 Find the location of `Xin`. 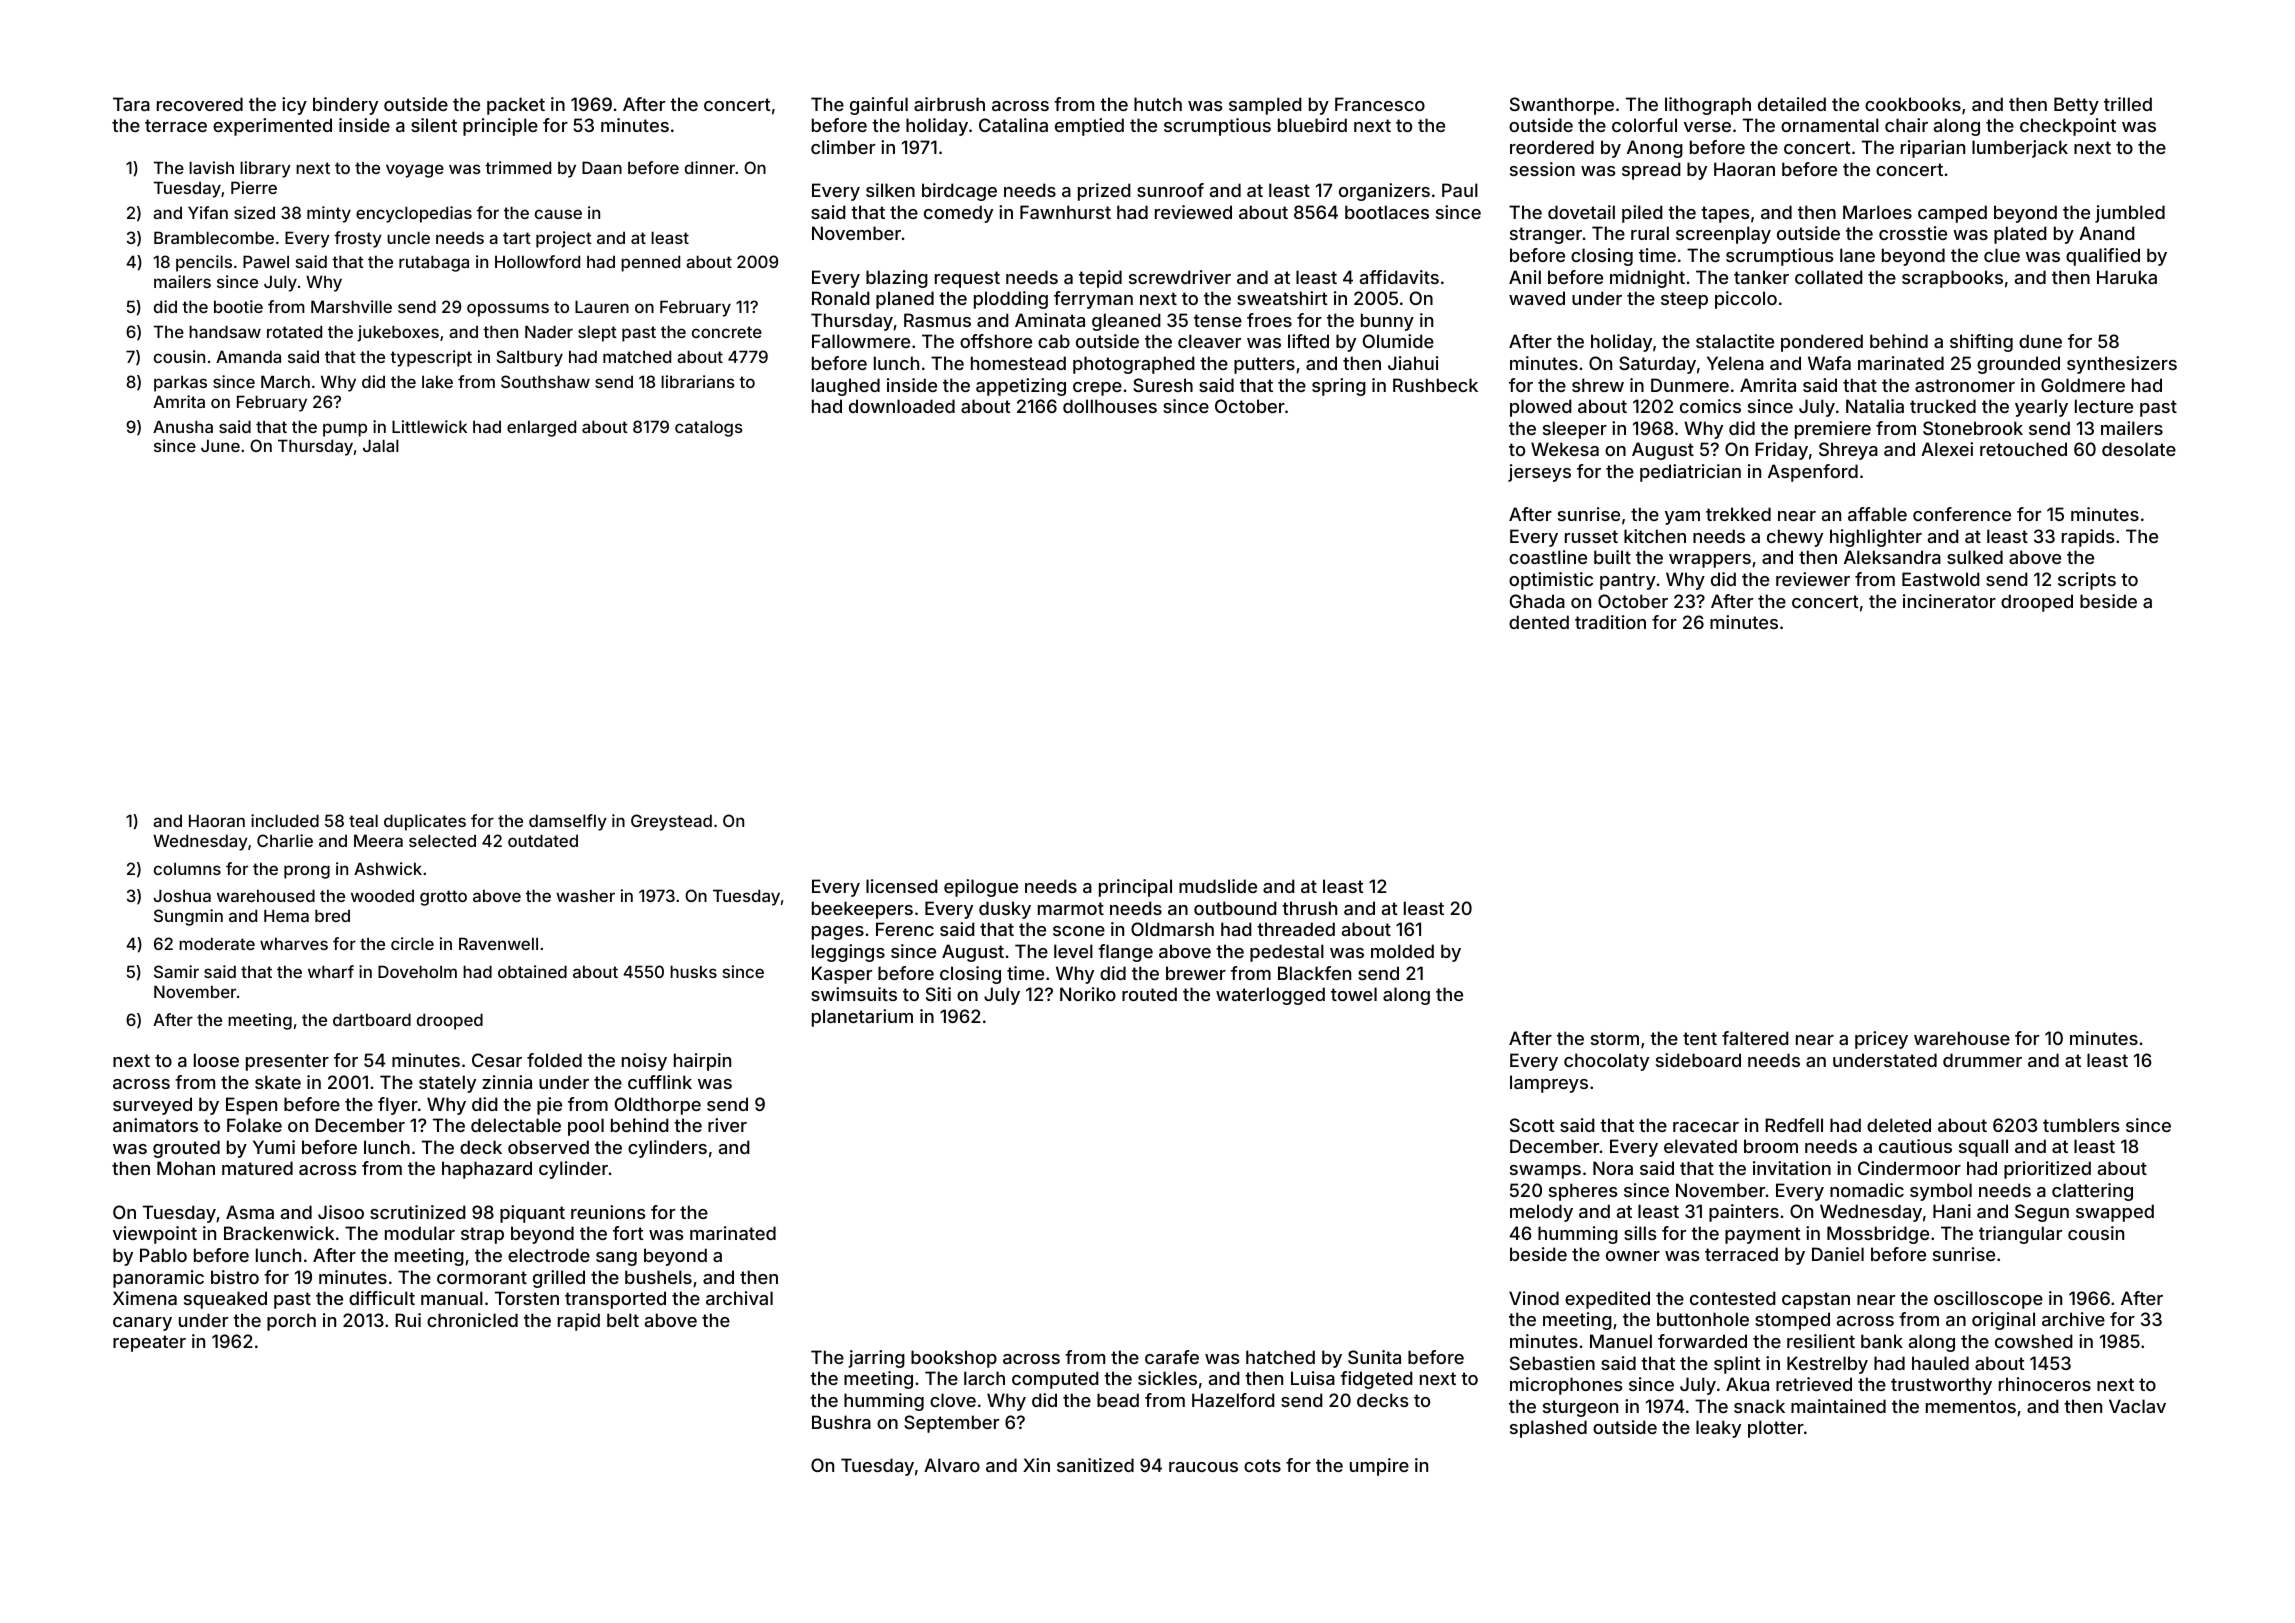

Xin is located at coordinates (1036, 1465).
